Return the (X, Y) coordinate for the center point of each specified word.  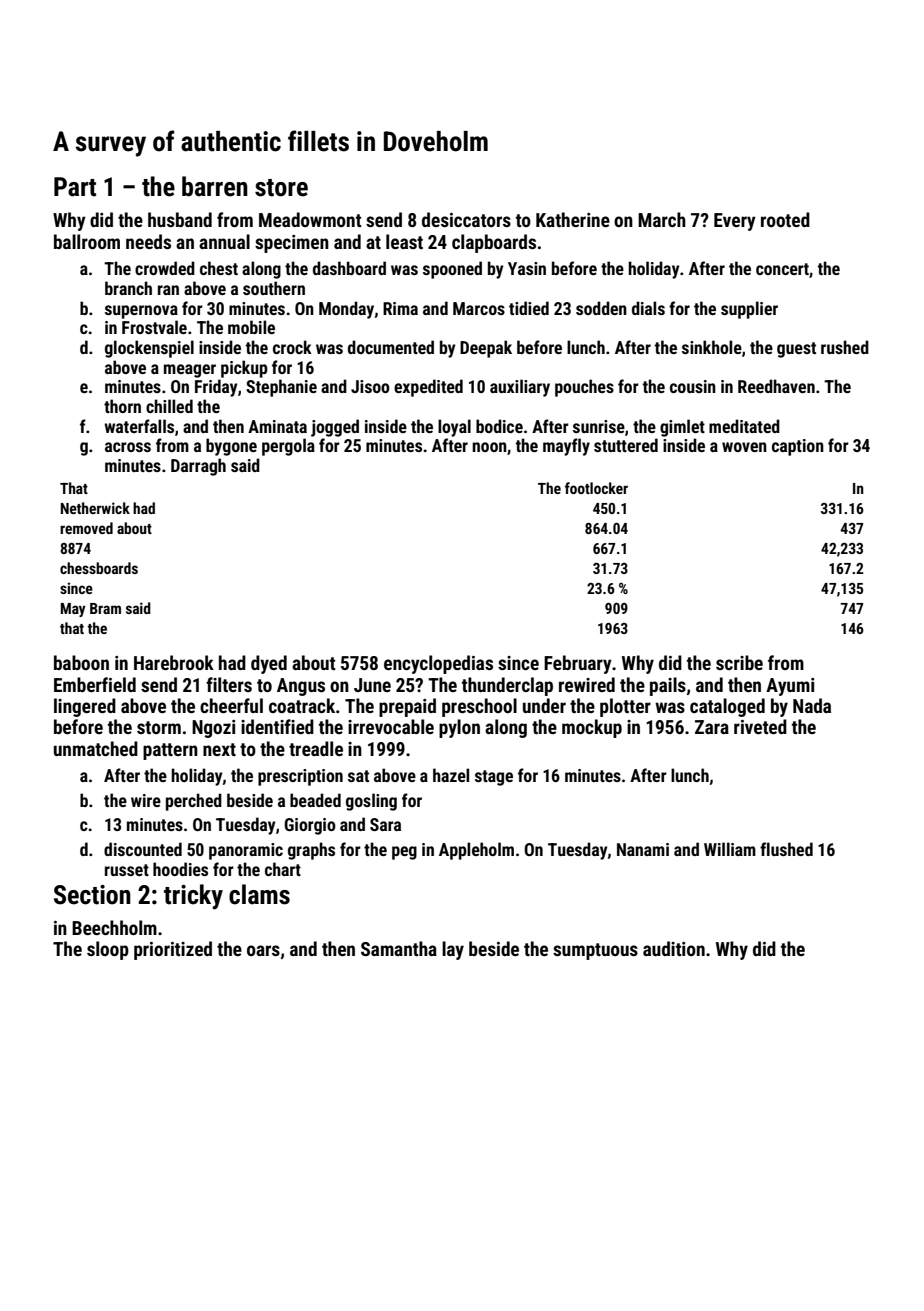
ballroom (87, 241)
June (372, 685)
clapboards (494, 243)
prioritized (173, 950)
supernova (141, 312)
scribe (739, 662)
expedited (428, 388)
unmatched (96, 748)
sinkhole (712, 347)
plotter (625, 707)
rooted (785, 219)
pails (668, 686)
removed (86, 528)
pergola (288, 447)
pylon (459, 728)
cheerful (231, 705)
